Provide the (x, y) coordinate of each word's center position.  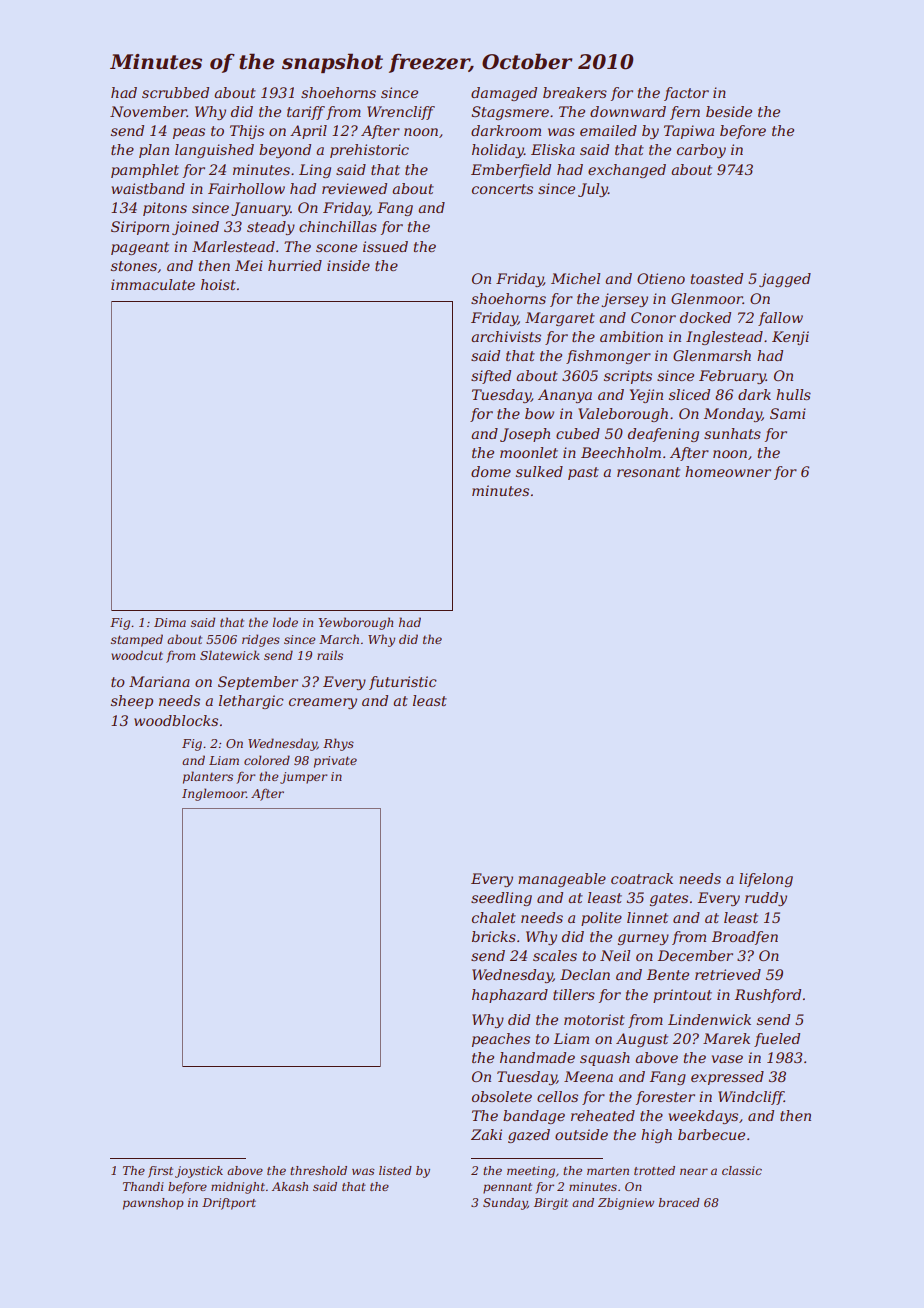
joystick (199, 1172)
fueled (777, 1040)
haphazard (510, 996)
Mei (249, 265)
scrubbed (175, 92)
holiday (498, 151)
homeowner (728, 471)
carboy (701, 151)
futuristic (403, 683)
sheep (132, 702)
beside (729, 111)
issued (385, 246)
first (160, 1172)
